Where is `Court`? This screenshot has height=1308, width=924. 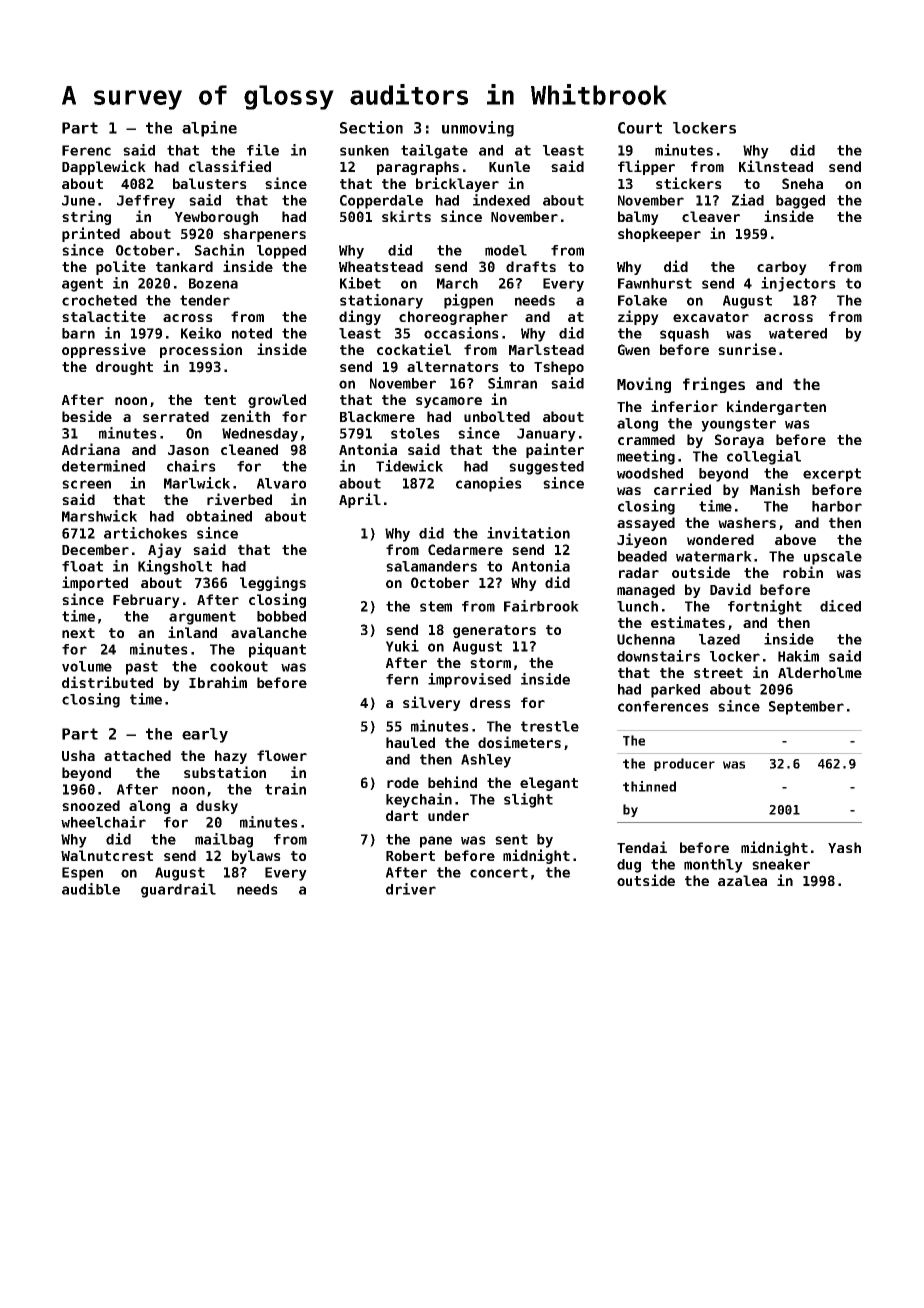 Court is located at coordinates (640, 128).
